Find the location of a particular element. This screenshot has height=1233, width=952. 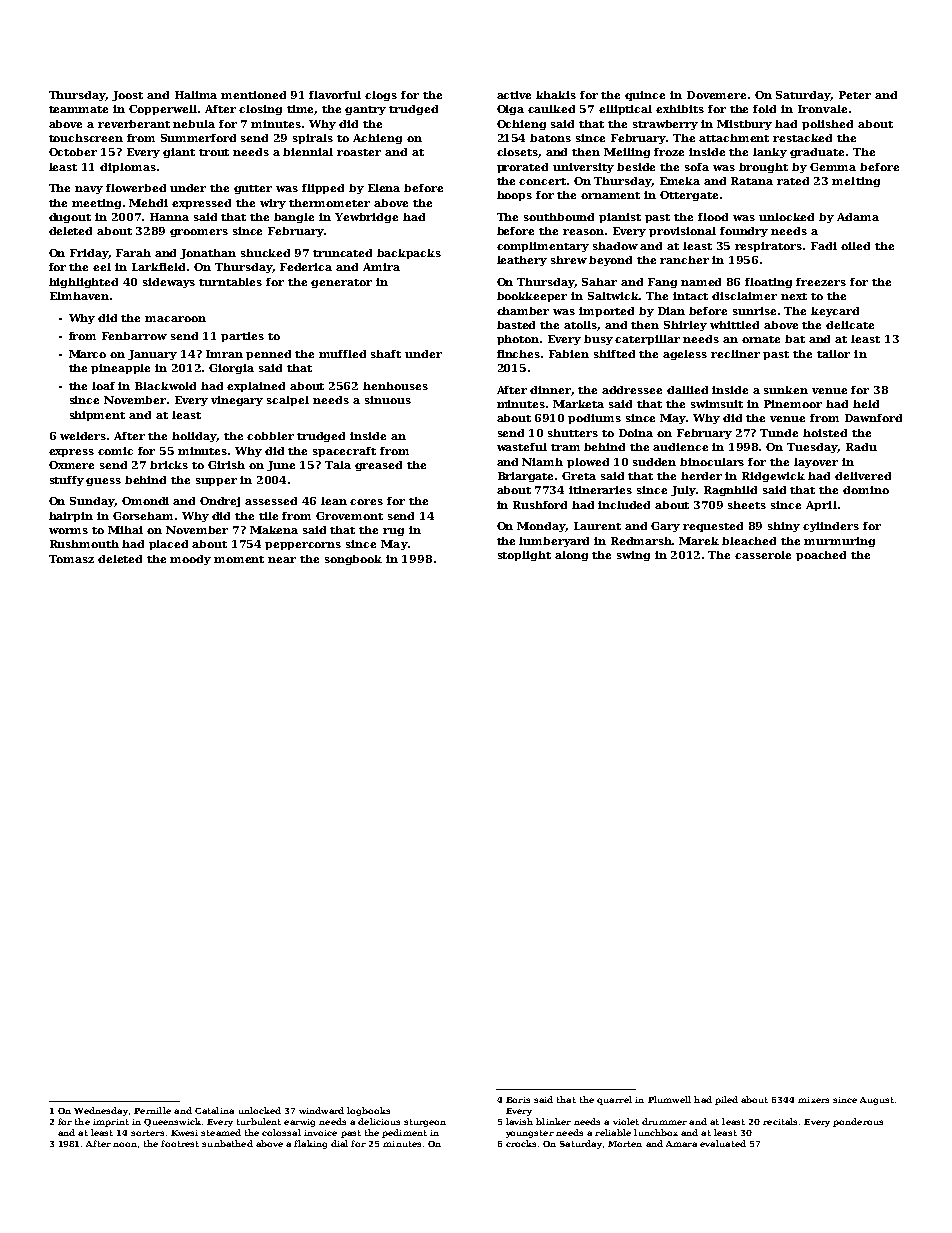

finches is located at coordinates (518, 354).
